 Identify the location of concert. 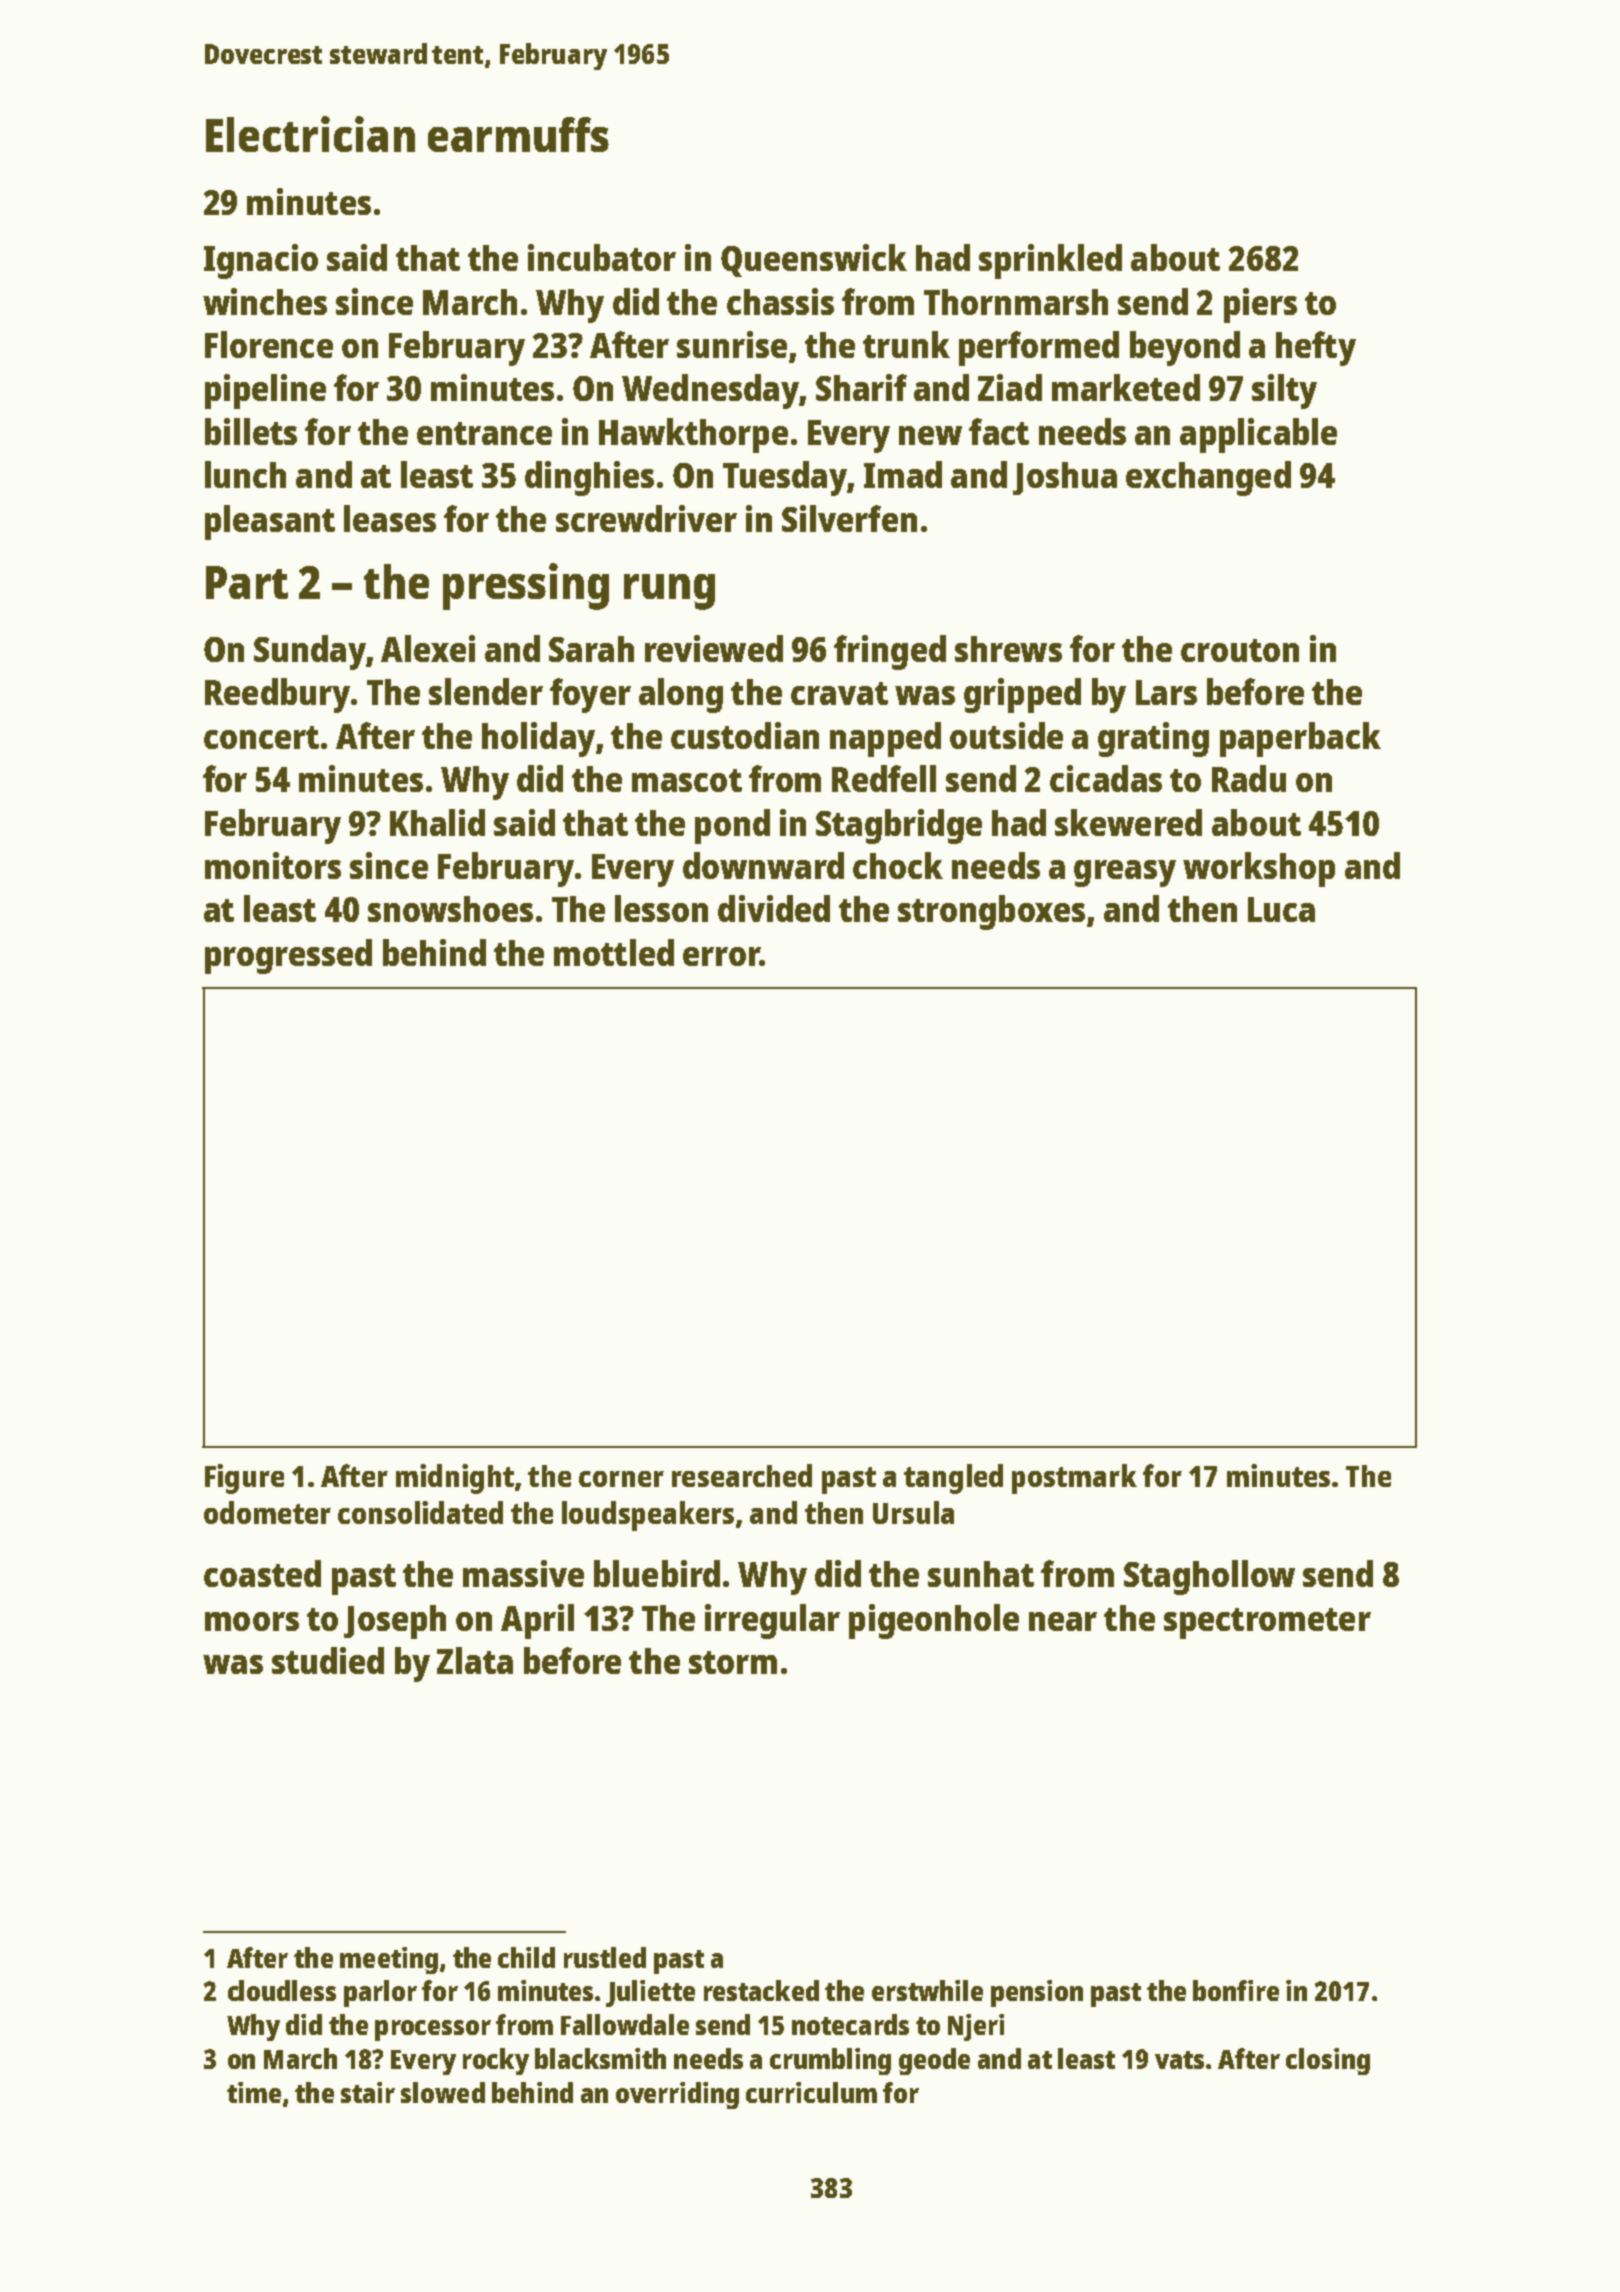
(261, 737).
